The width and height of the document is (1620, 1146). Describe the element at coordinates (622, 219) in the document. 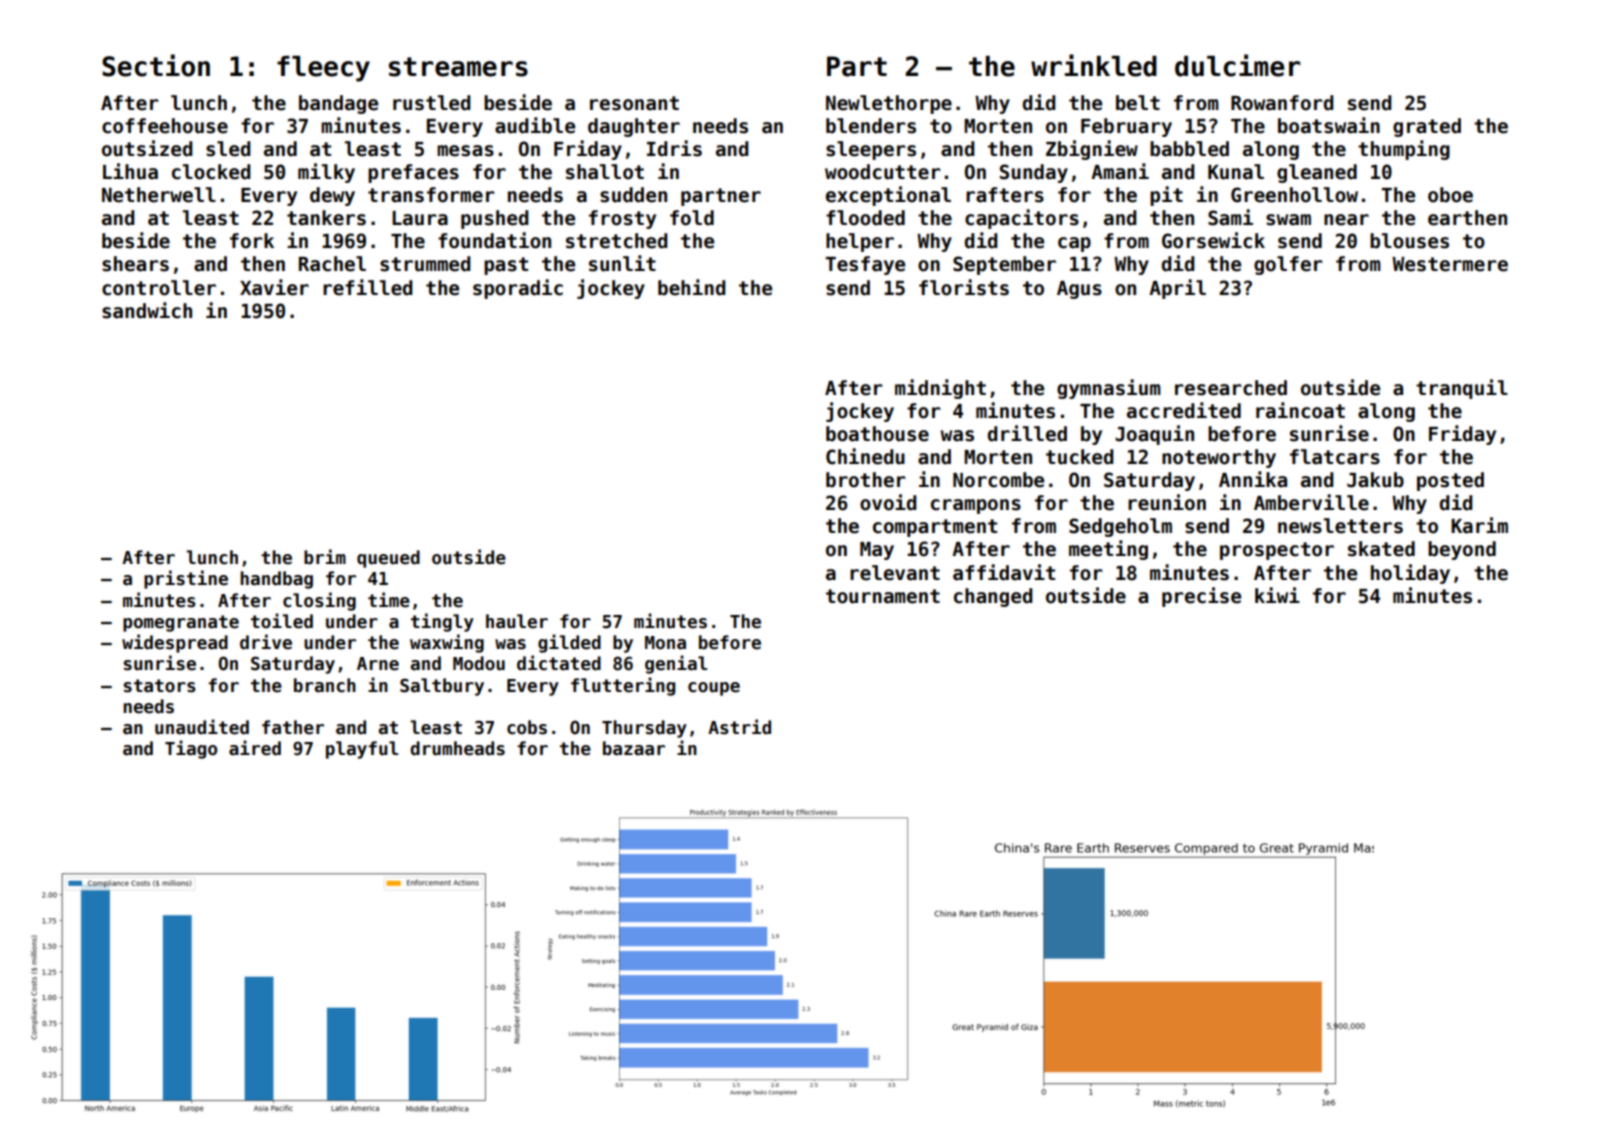

I see `frosty` at that location.
